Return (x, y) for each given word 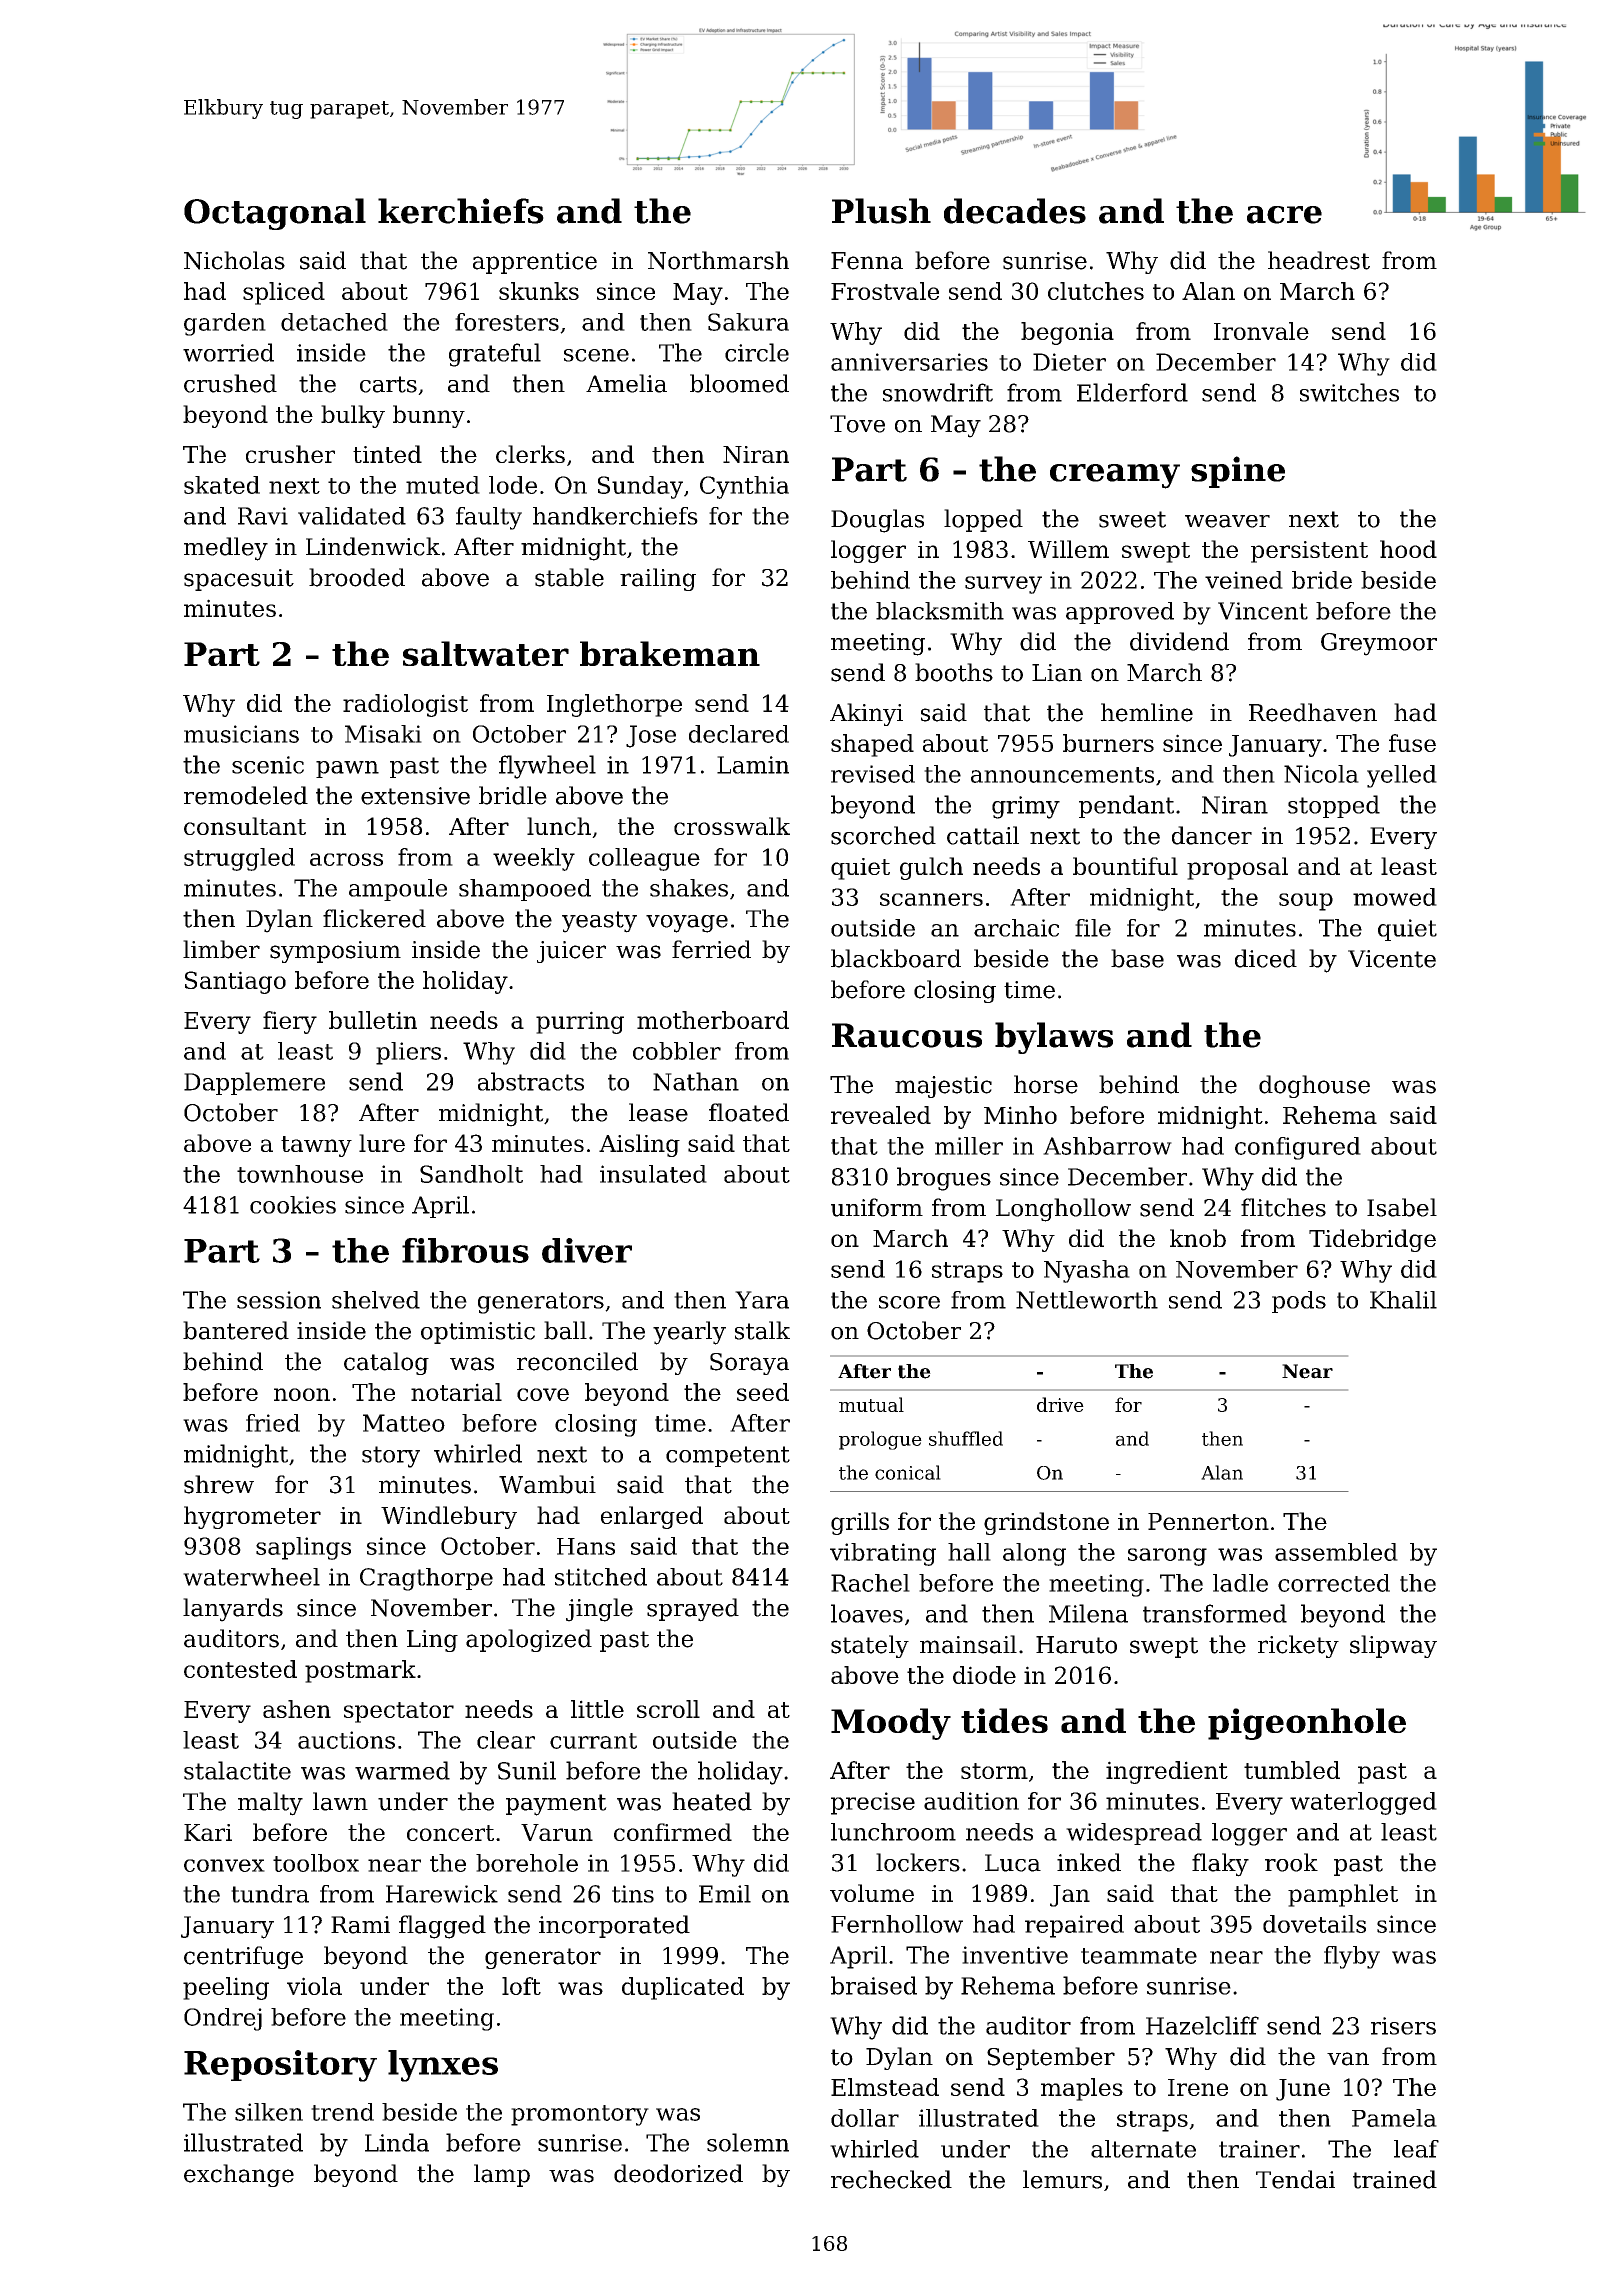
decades (1015, 211)
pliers (408, 1053)
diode (984, 1675)
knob (1198, 1238)
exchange (239, 2175)
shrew (219, 1484)
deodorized (678, 2173)
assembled (1336, 1552)
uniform (877, 1207)
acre (1284, 215)
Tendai (1295, 2179)
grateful (495, 355)
